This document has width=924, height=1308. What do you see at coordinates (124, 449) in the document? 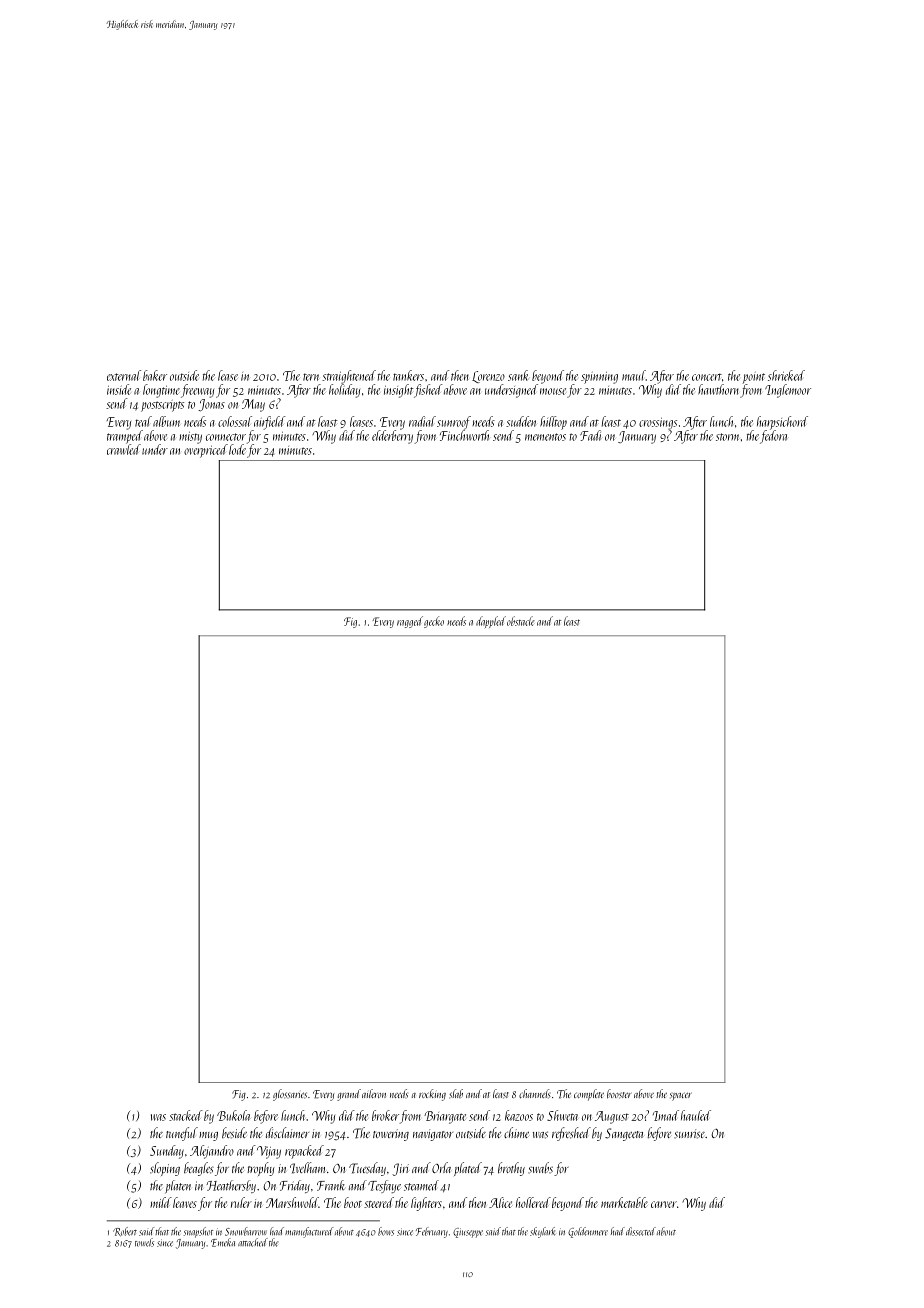
I see `crawled` at bounding box center [124, 449].
